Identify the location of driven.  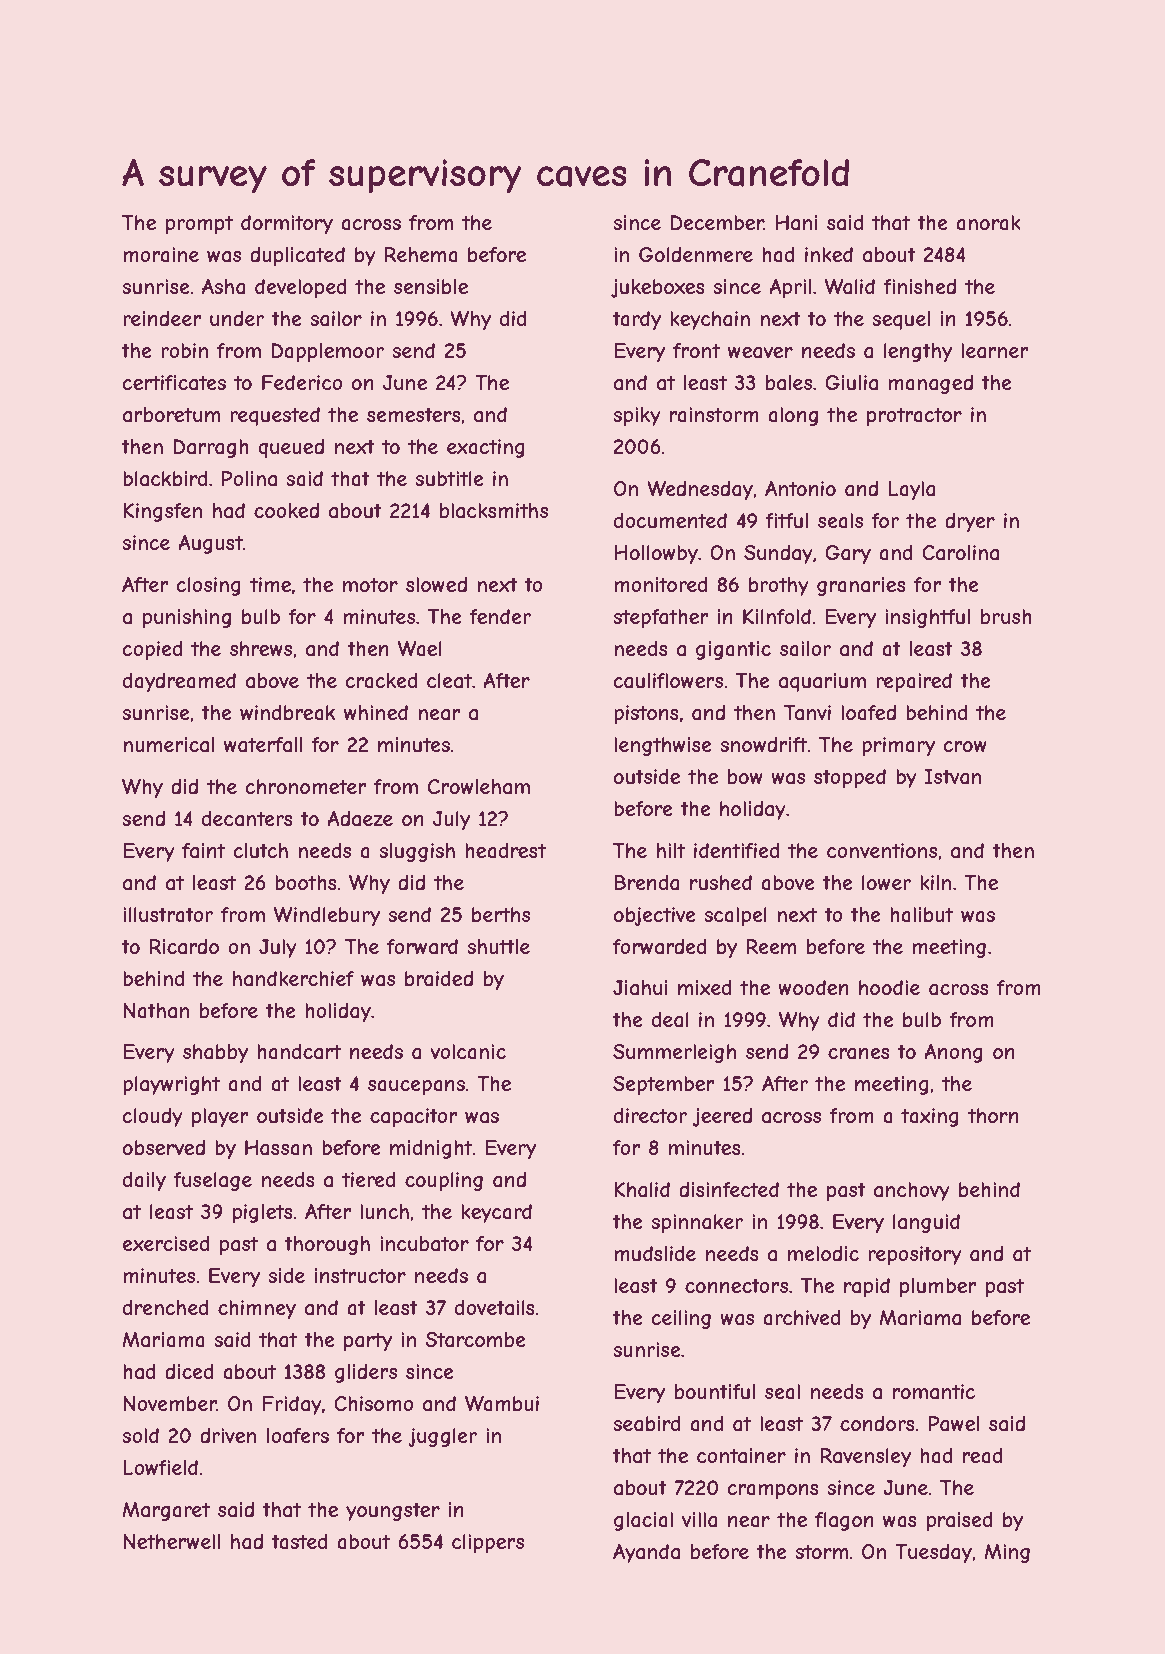
(228, 1435).
